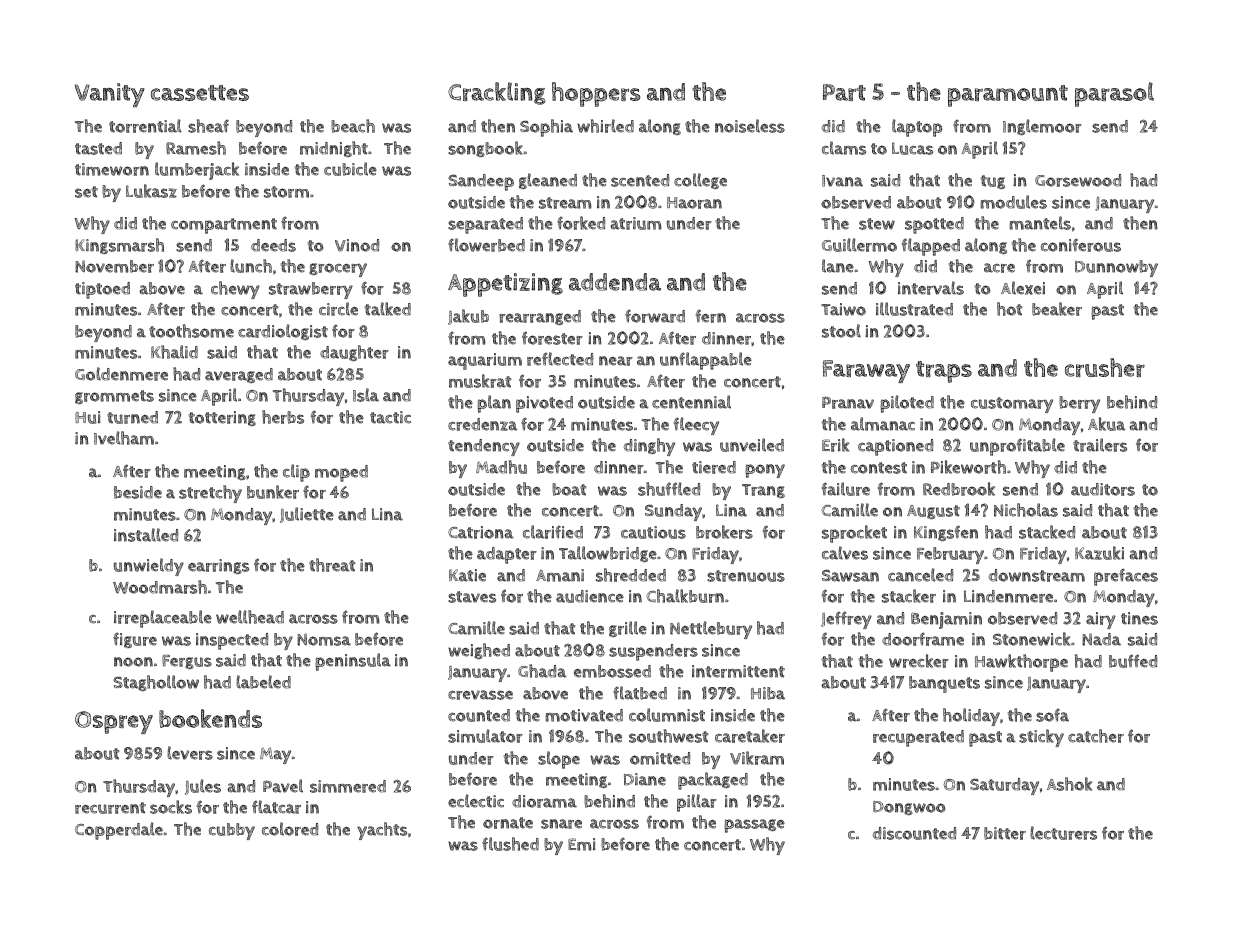 Image resolution: width=1233 pixels, height=952 pixels. I want to click on grille, so click(628, 629).
